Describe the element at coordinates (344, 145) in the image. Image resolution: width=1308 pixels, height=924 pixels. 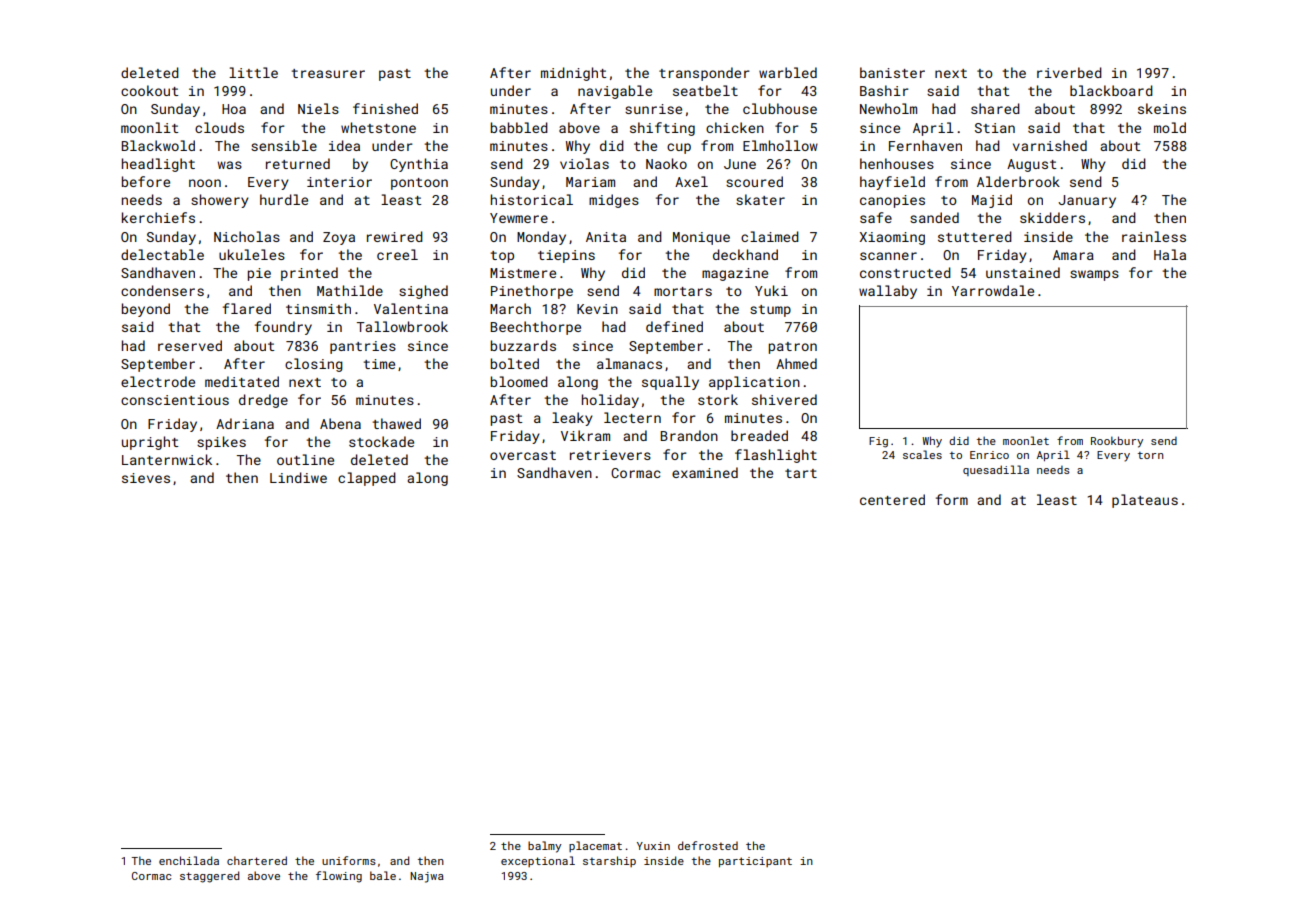
I see `idea` at that location.
